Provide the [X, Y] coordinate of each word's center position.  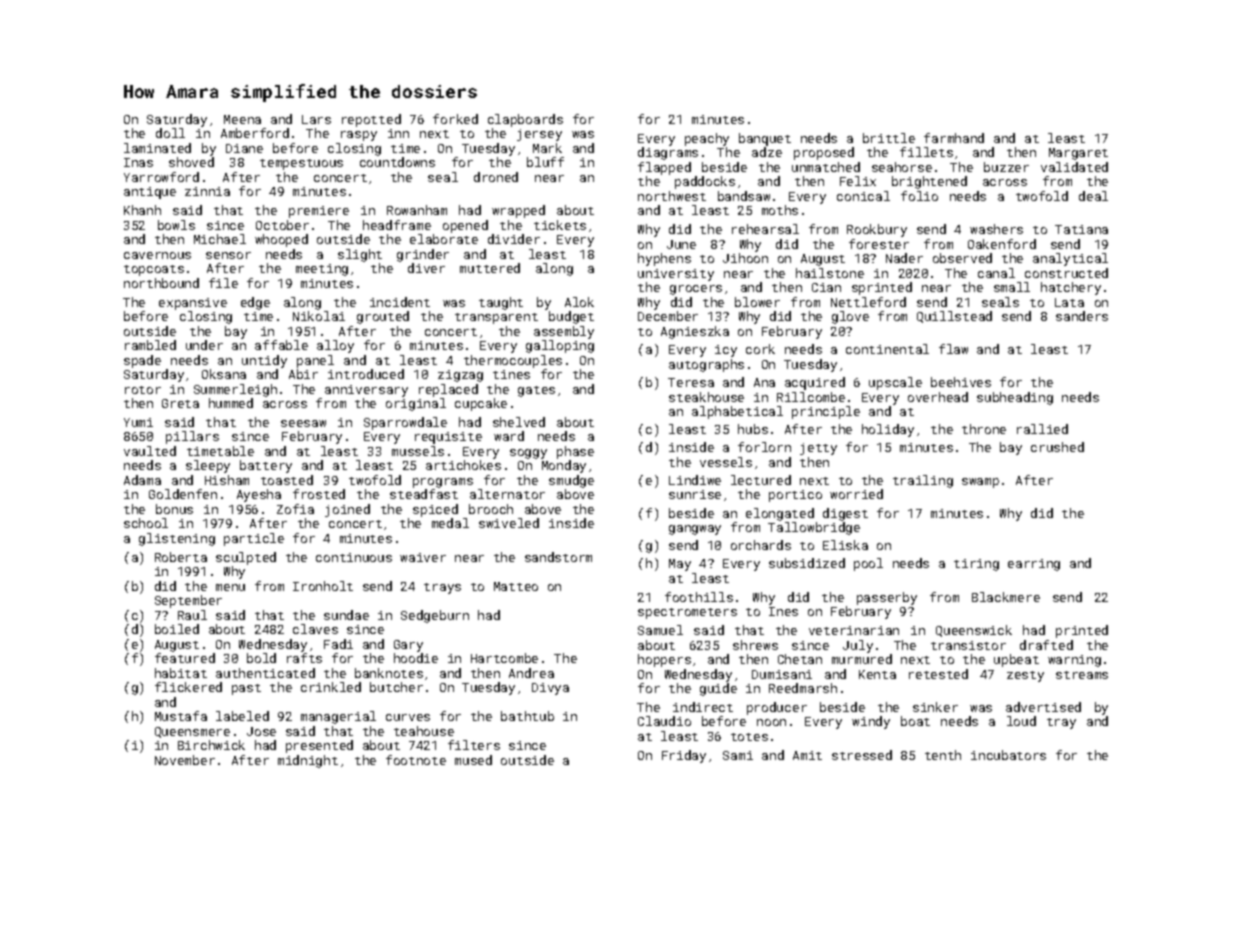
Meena [242, 119]
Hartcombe [504, 658]
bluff [545, 162]
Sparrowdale [405, 423]
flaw [953, 349]
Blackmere [1006, 597]
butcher [396, 687]
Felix [858, 181]
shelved [519, 422]
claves [315, 629]
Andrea [531, 673]
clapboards [525, 120]
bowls [176, 225]
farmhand [954, 138]
